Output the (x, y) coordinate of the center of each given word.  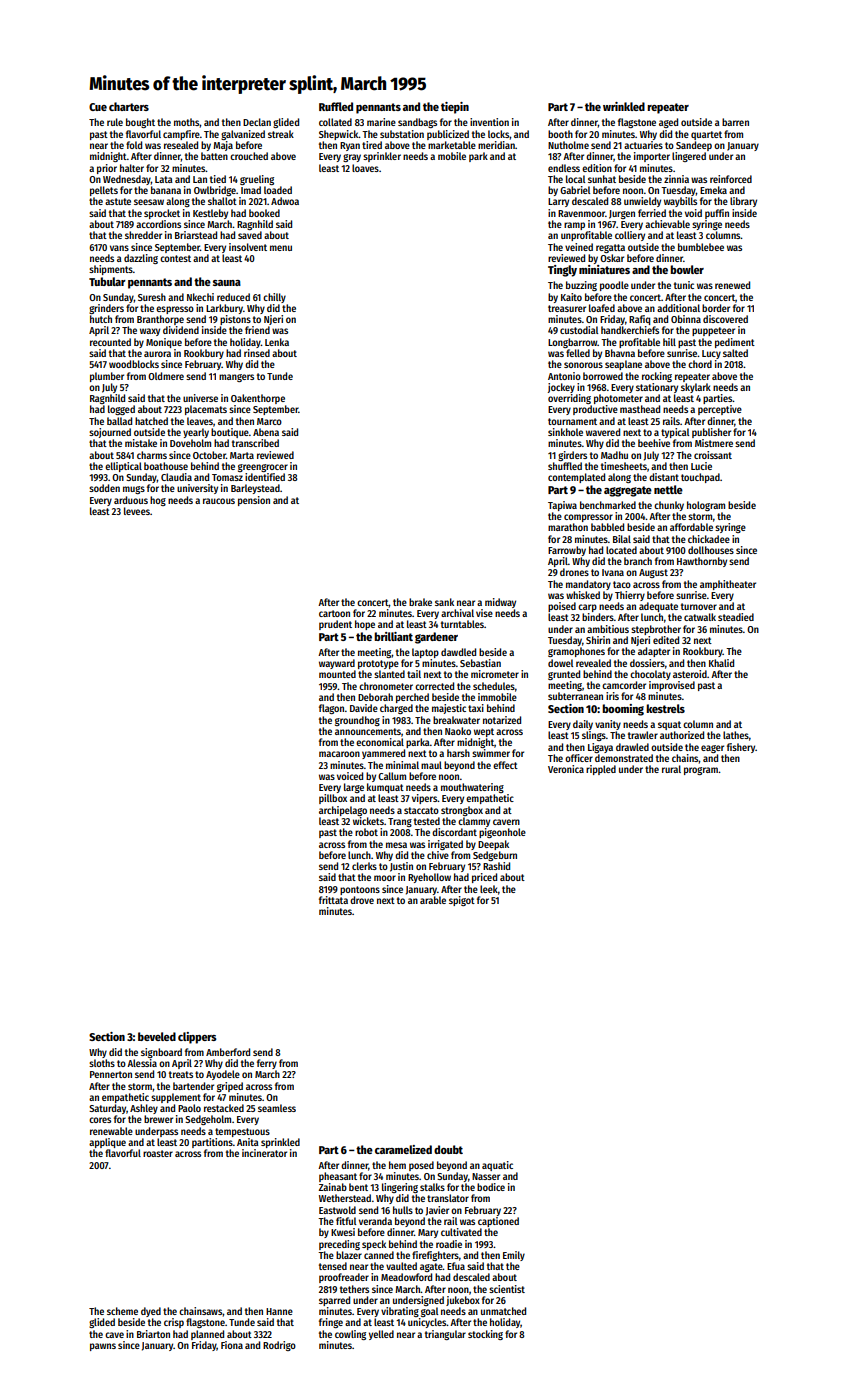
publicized (448, 135)
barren (735, 122)
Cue (98, 107)
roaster (158, 1153)
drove (362, 900)
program (701, 771)
